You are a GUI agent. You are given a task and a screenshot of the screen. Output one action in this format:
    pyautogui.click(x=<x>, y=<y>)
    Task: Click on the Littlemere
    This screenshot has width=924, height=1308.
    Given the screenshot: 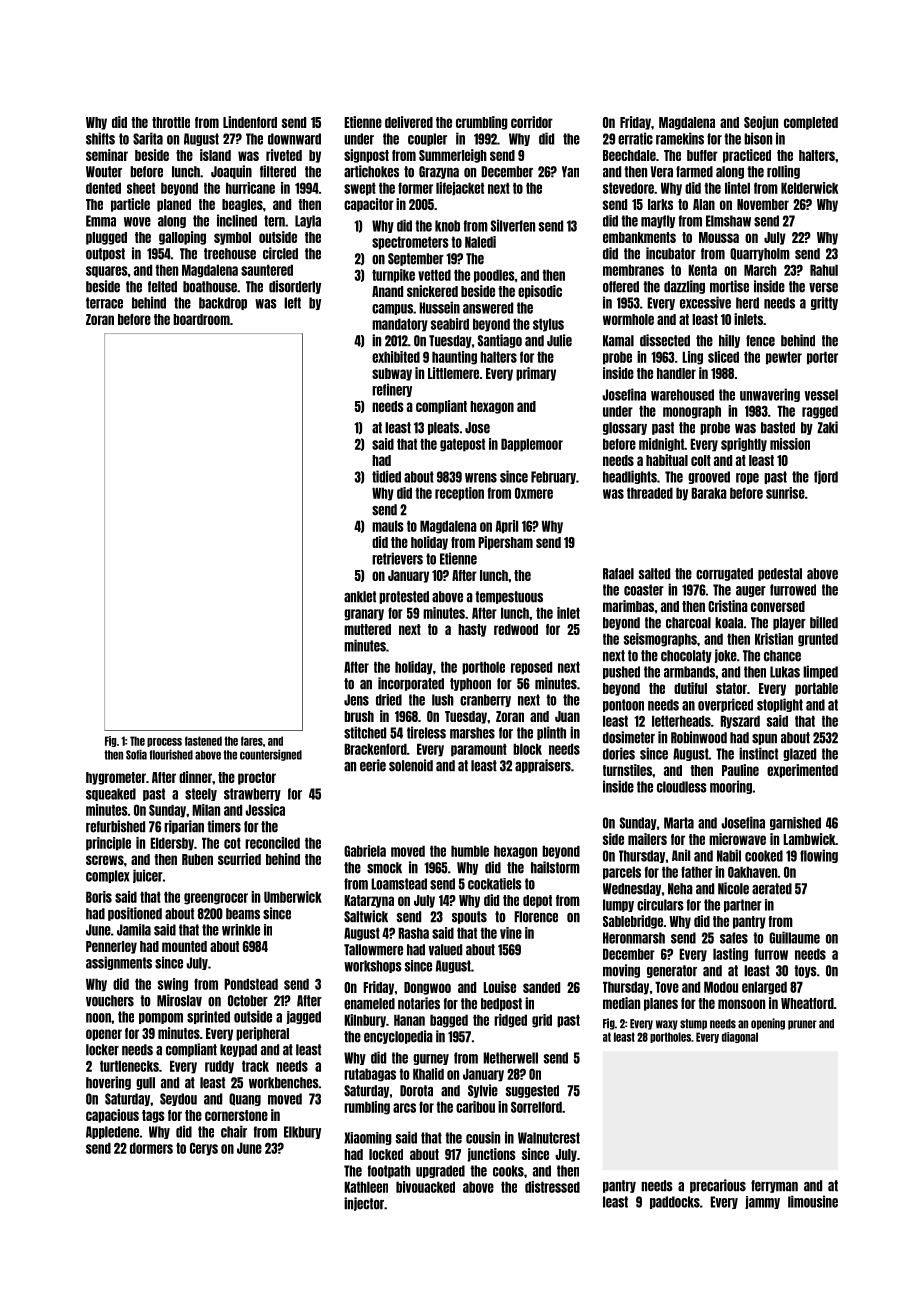 What is the action you would take?
    pyautogui.click(x=453, y=373)
